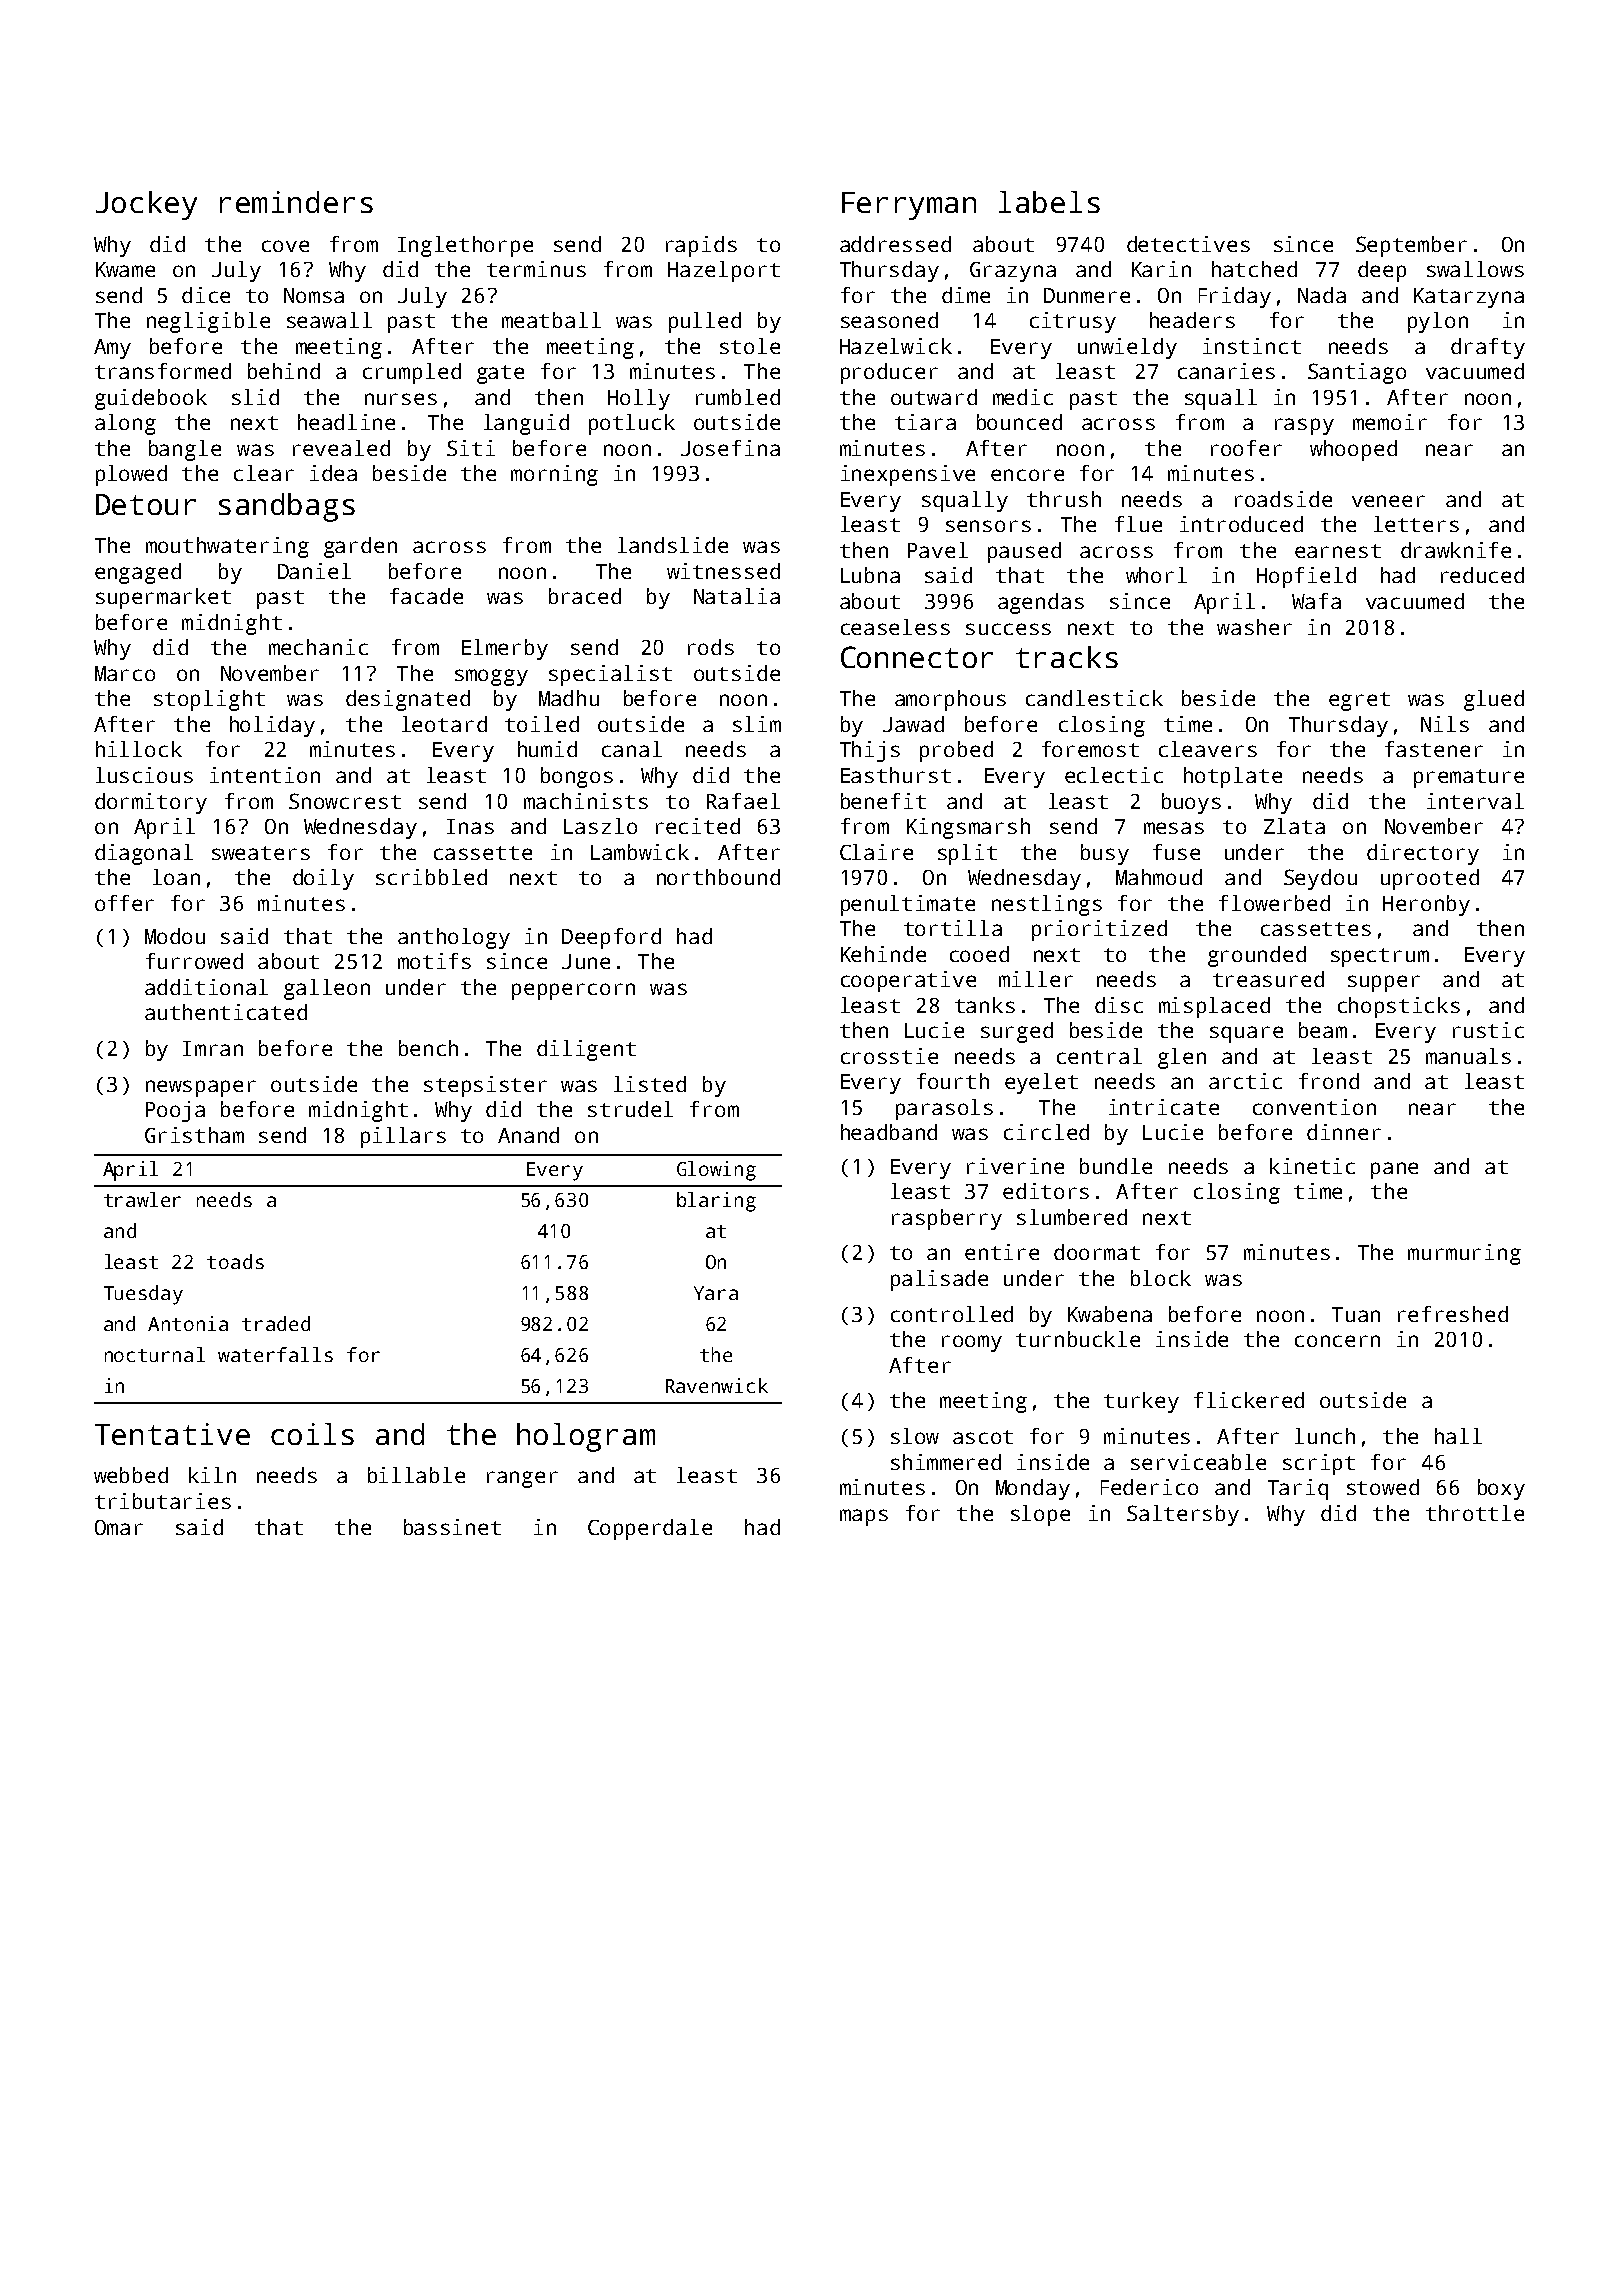  Describe the element at coordinates (296, 202) in the screenshot. I see `reminders` at that location.
